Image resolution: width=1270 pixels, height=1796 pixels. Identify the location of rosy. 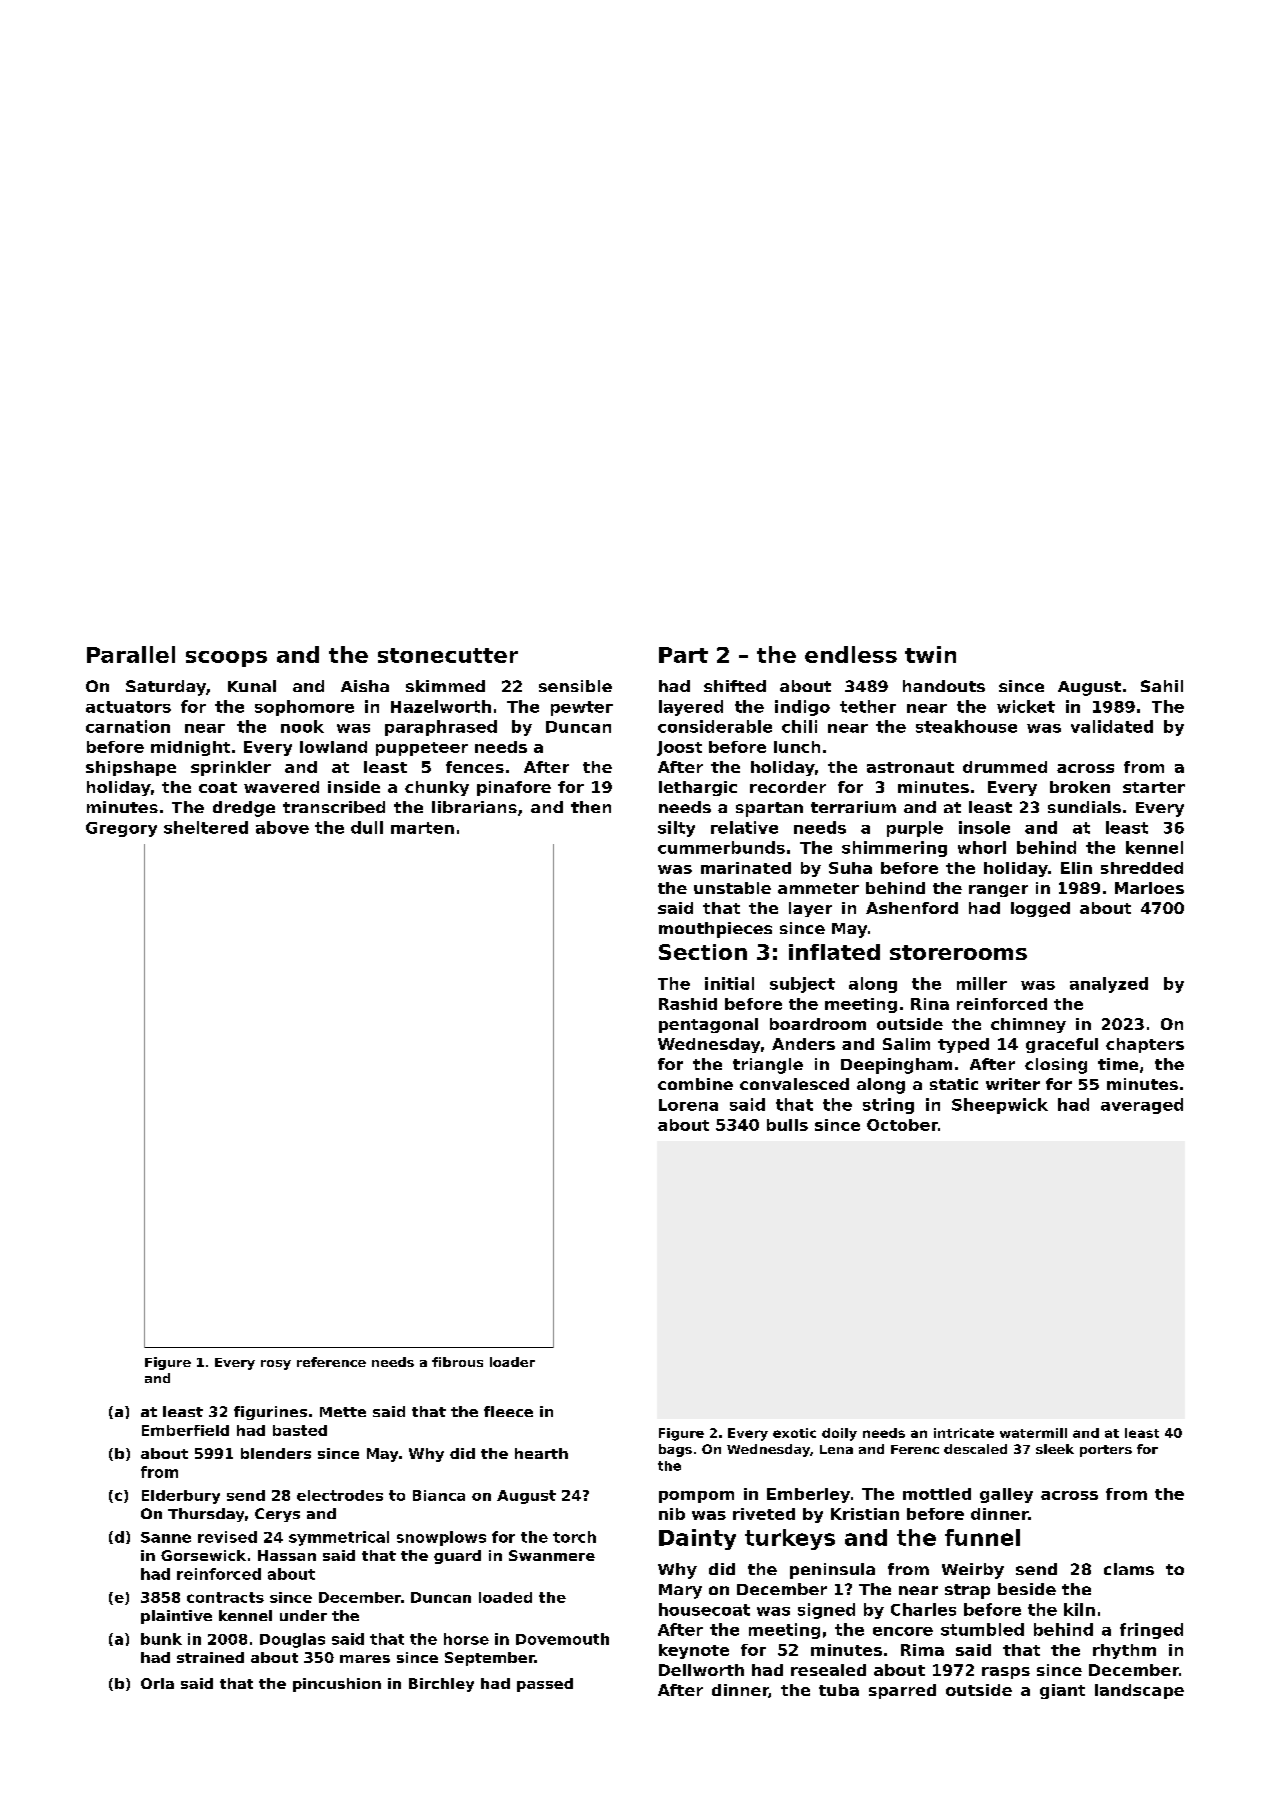
(276, 1365).
